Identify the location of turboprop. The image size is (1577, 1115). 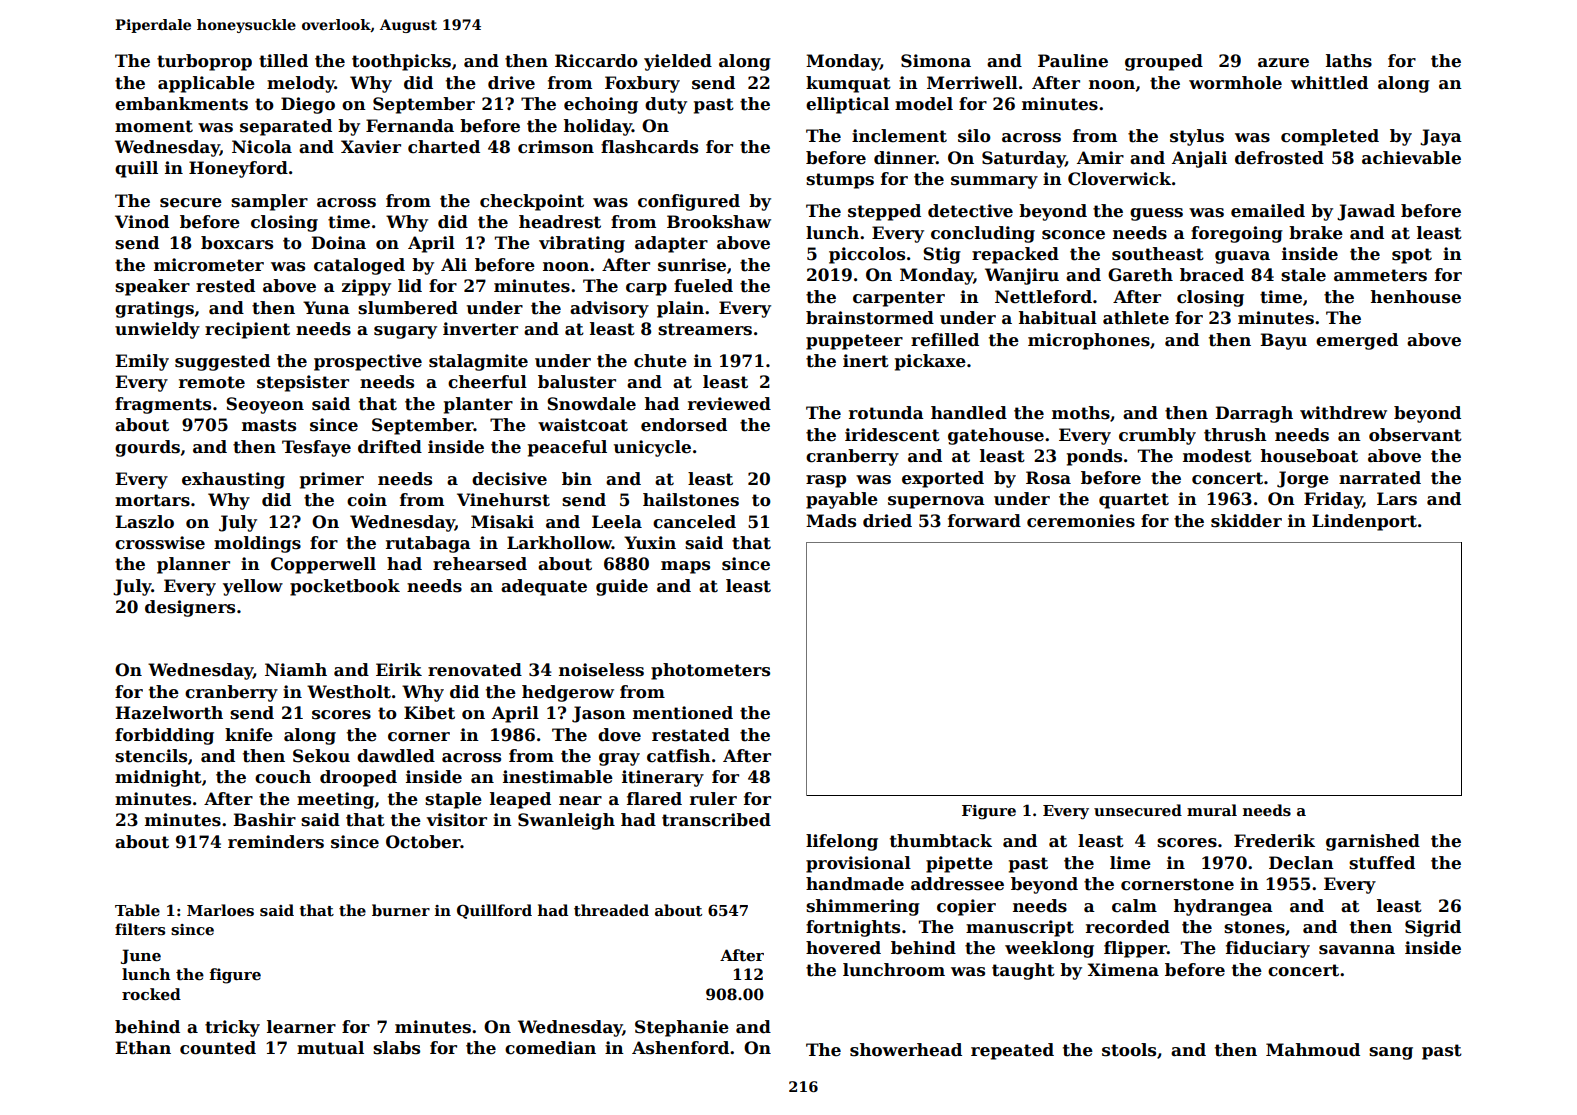
(204, 62).
